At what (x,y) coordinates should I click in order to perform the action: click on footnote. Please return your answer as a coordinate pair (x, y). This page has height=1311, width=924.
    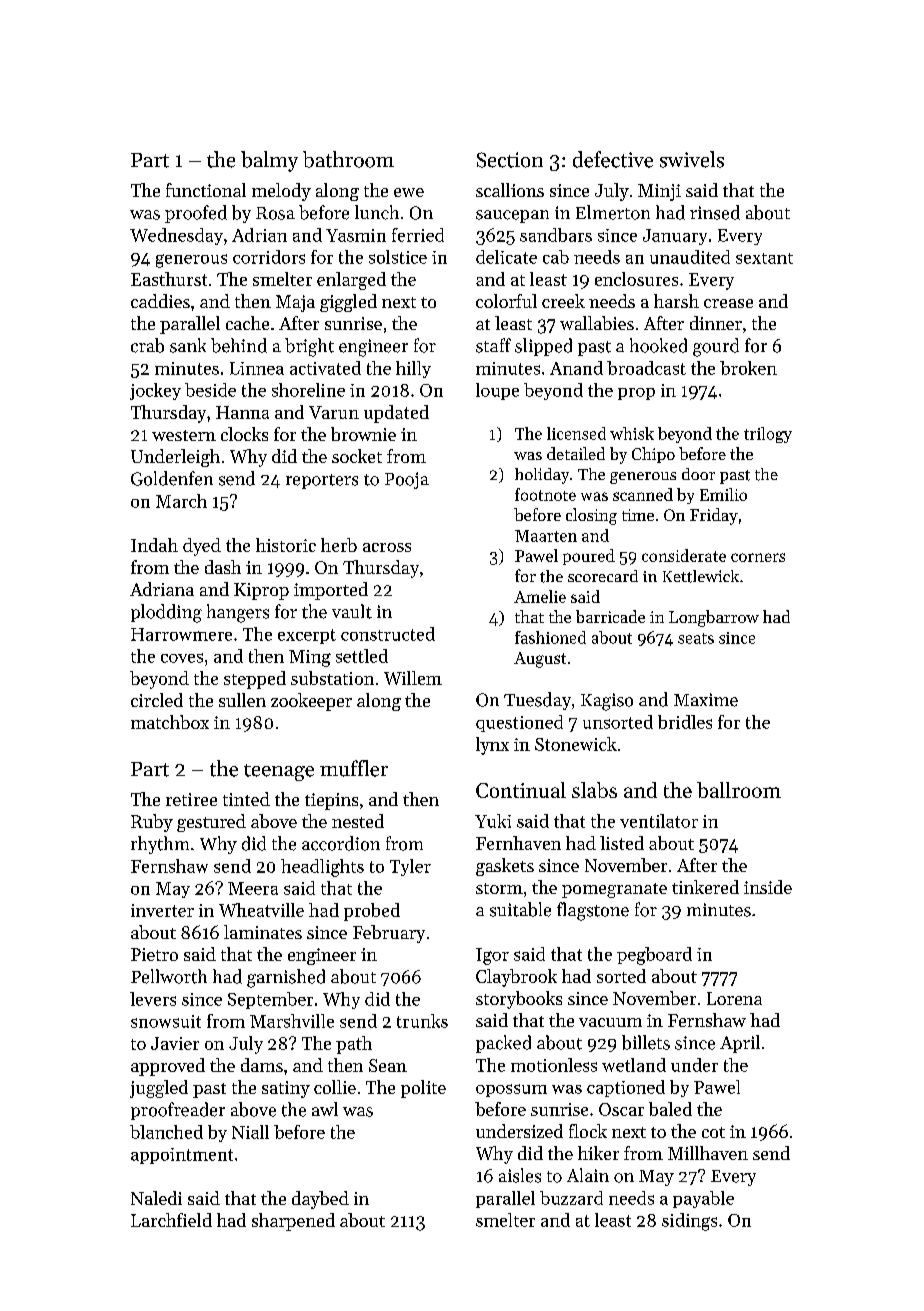
    Looking at the image, I should click on (545, 494).
